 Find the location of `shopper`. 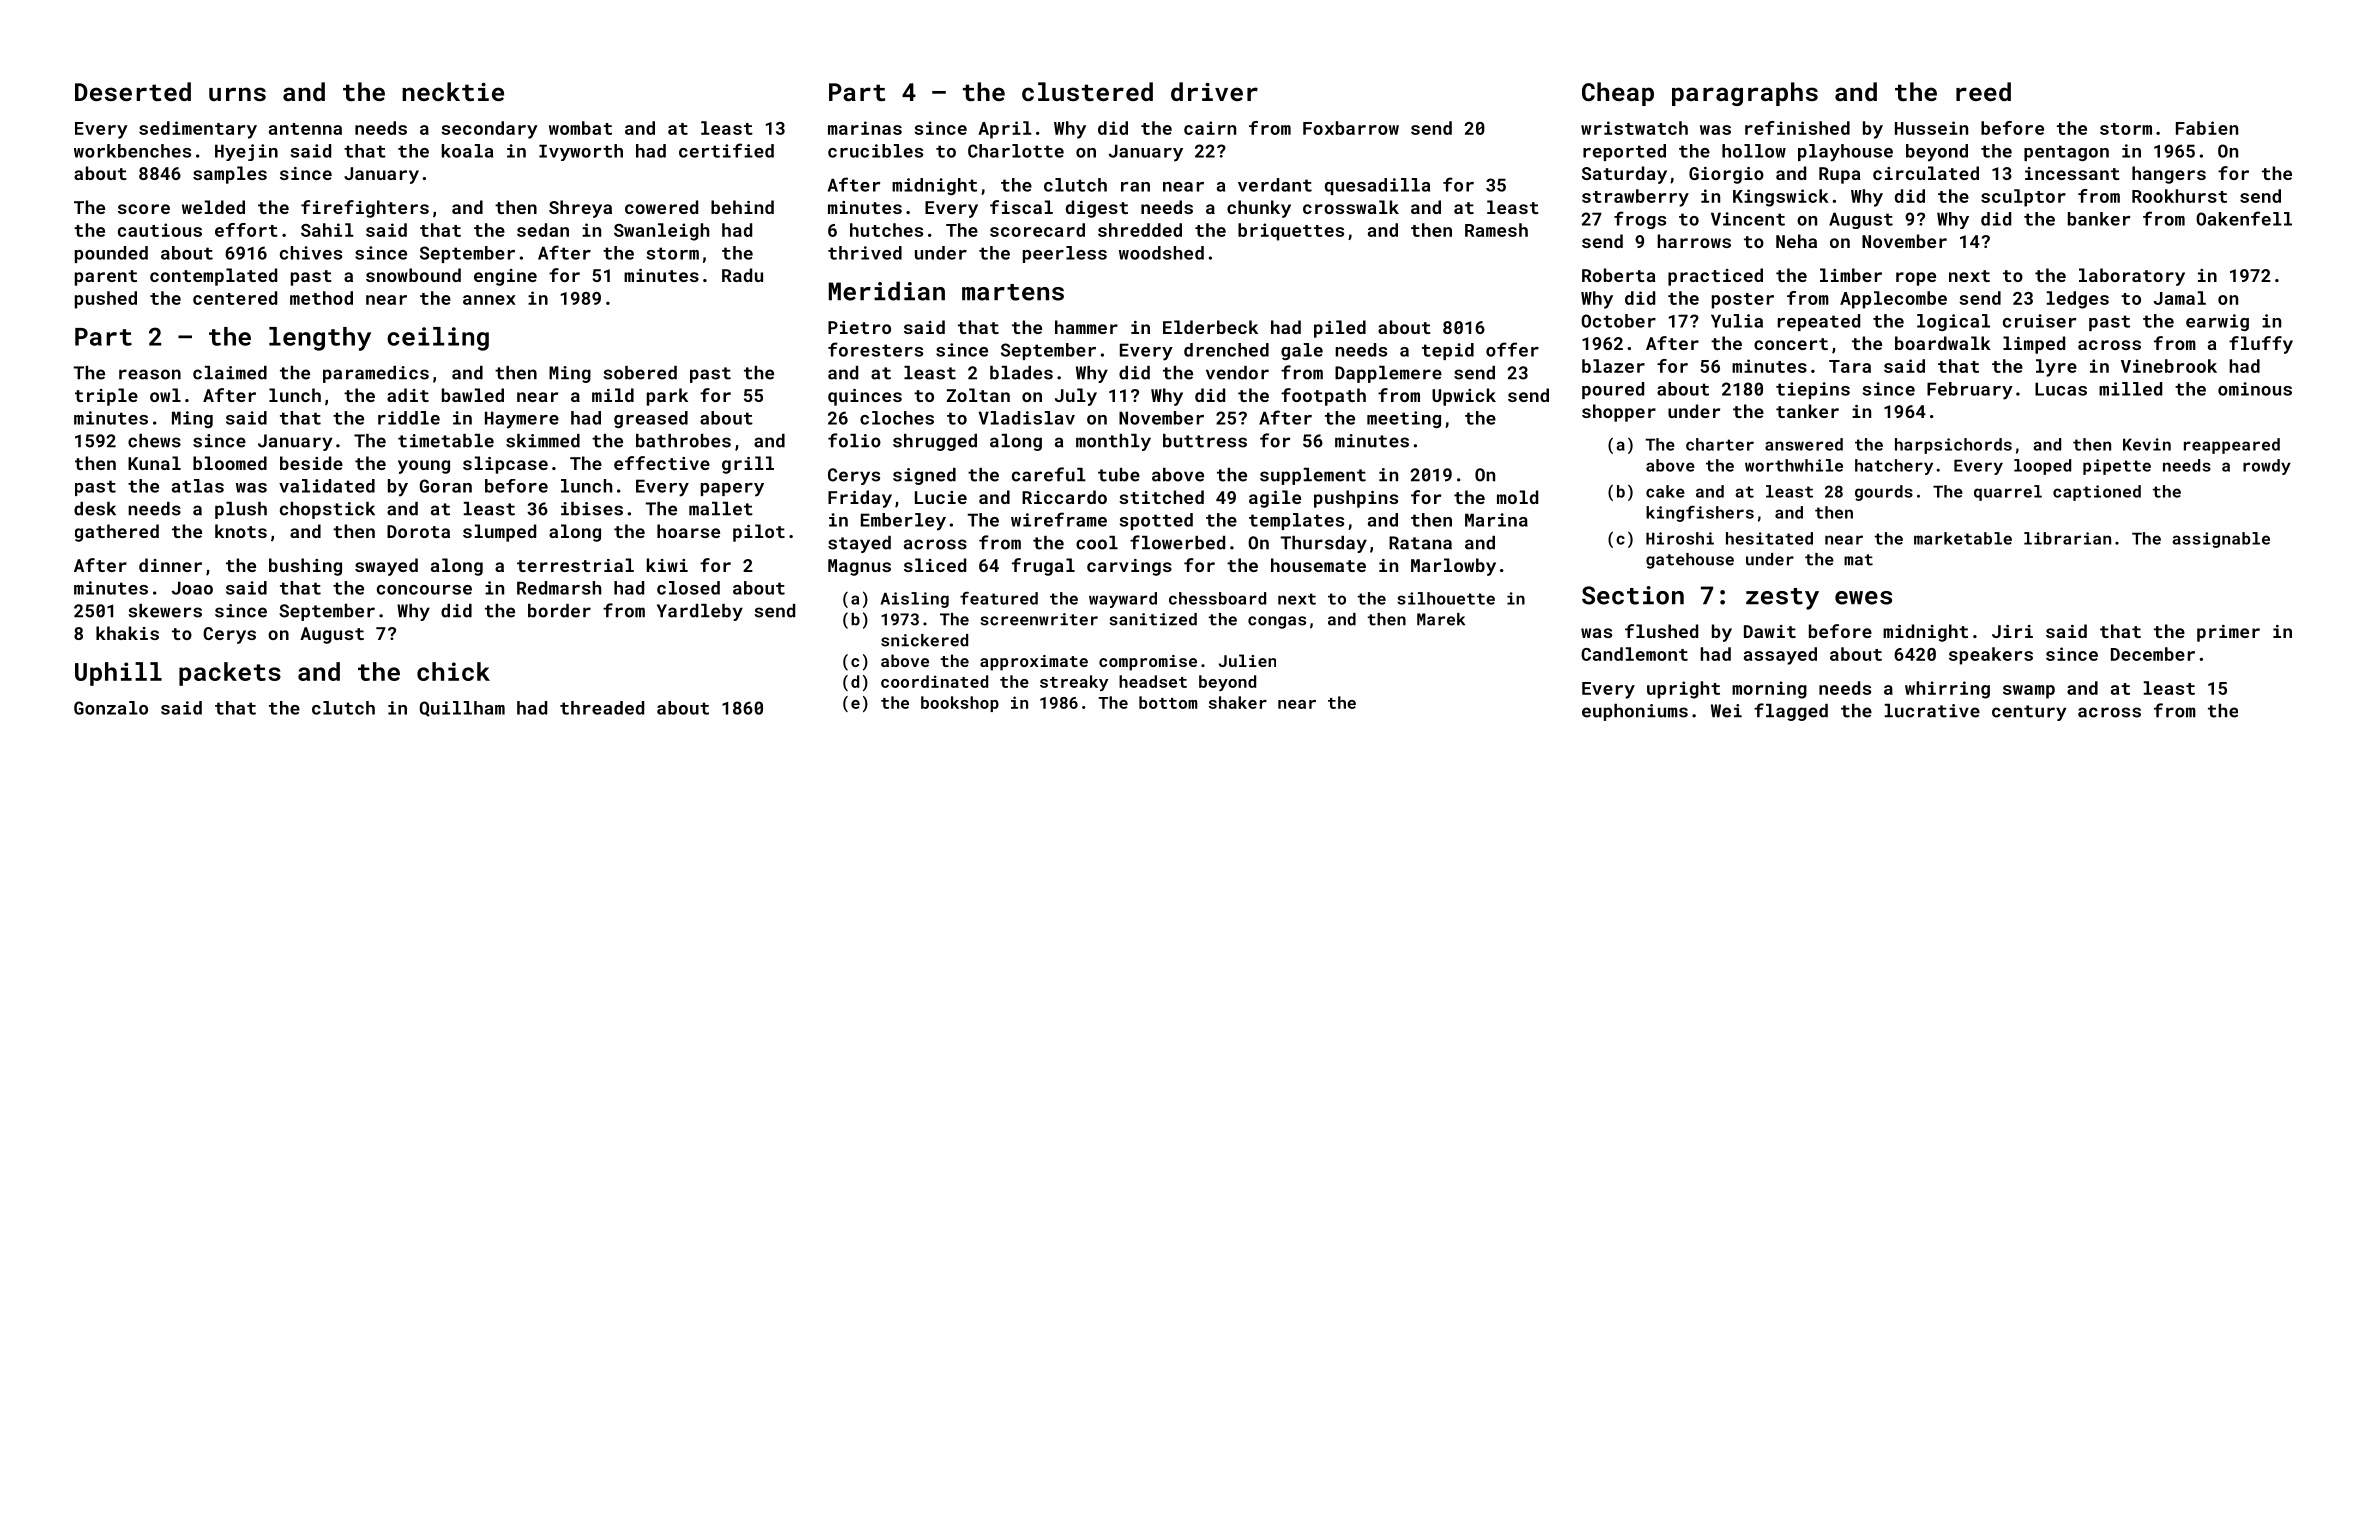

shopper is located at coordinates (1619, 413).
